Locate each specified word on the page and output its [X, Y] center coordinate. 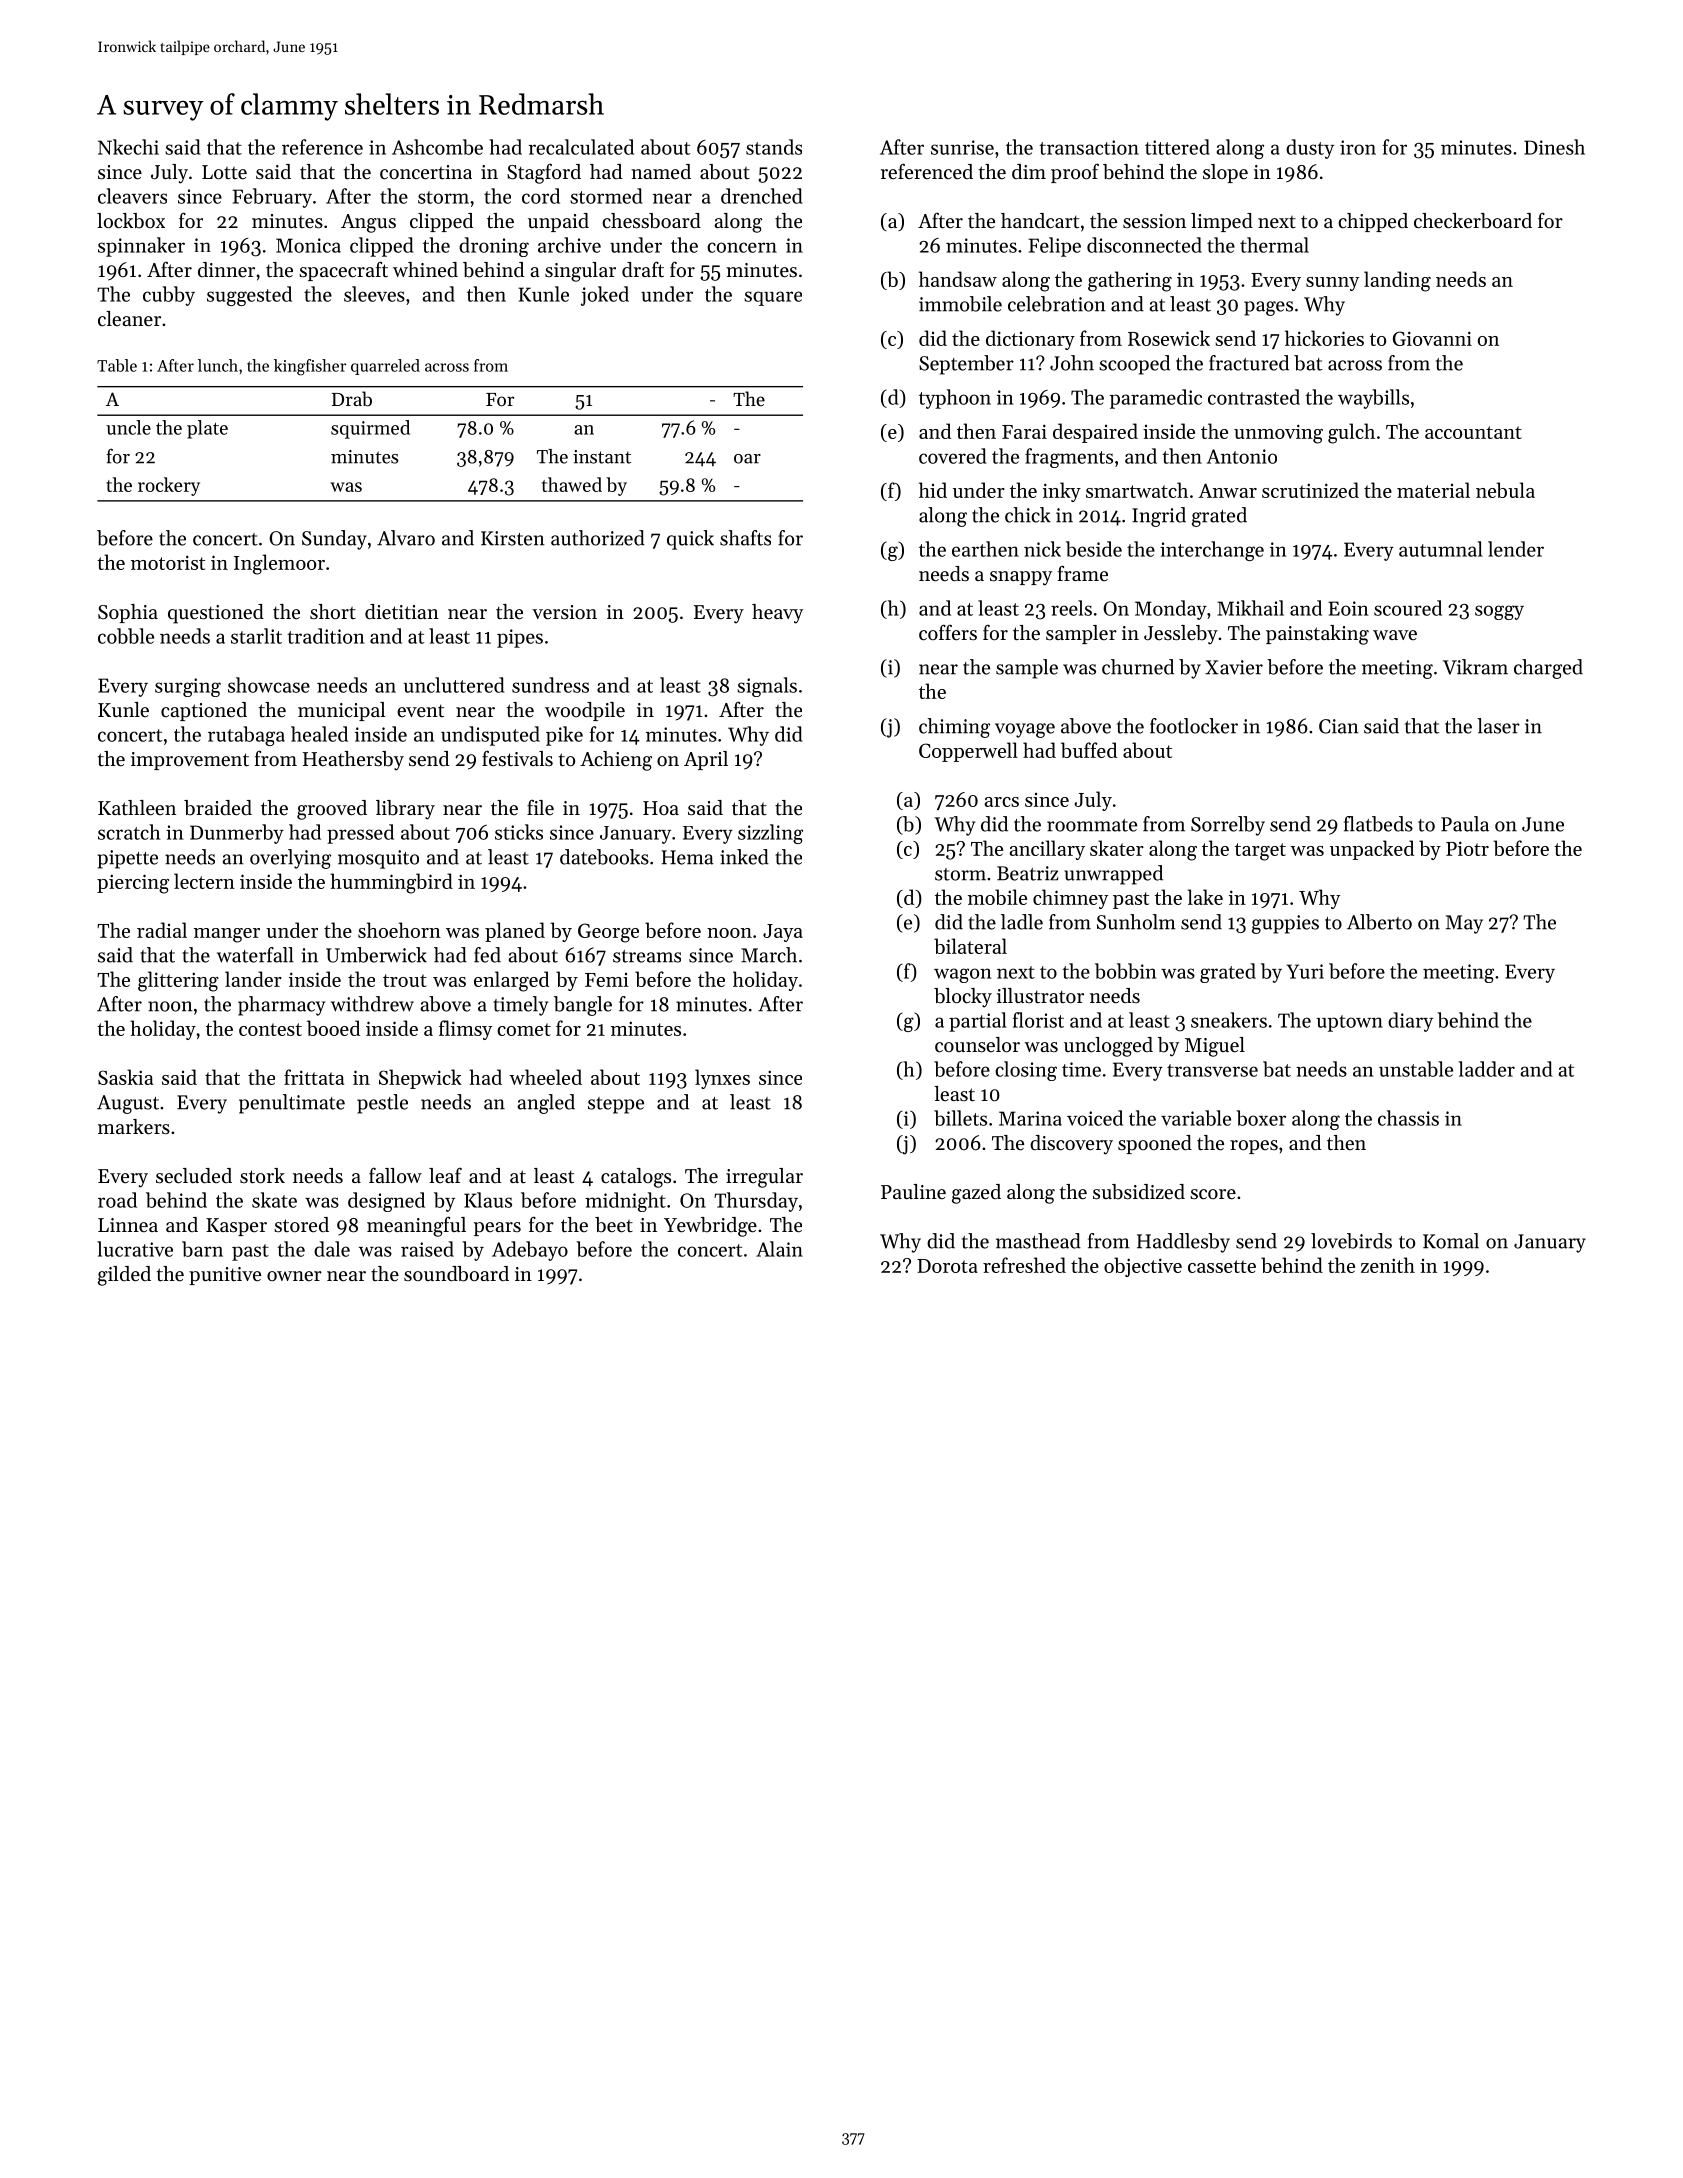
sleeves [374, 294]
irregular [764, 1178]
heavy [777, 614]
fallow [395, 1175]
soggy [1499, 612]
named [661, 172]
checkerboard [1473, 221]
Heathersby [353, 761]
